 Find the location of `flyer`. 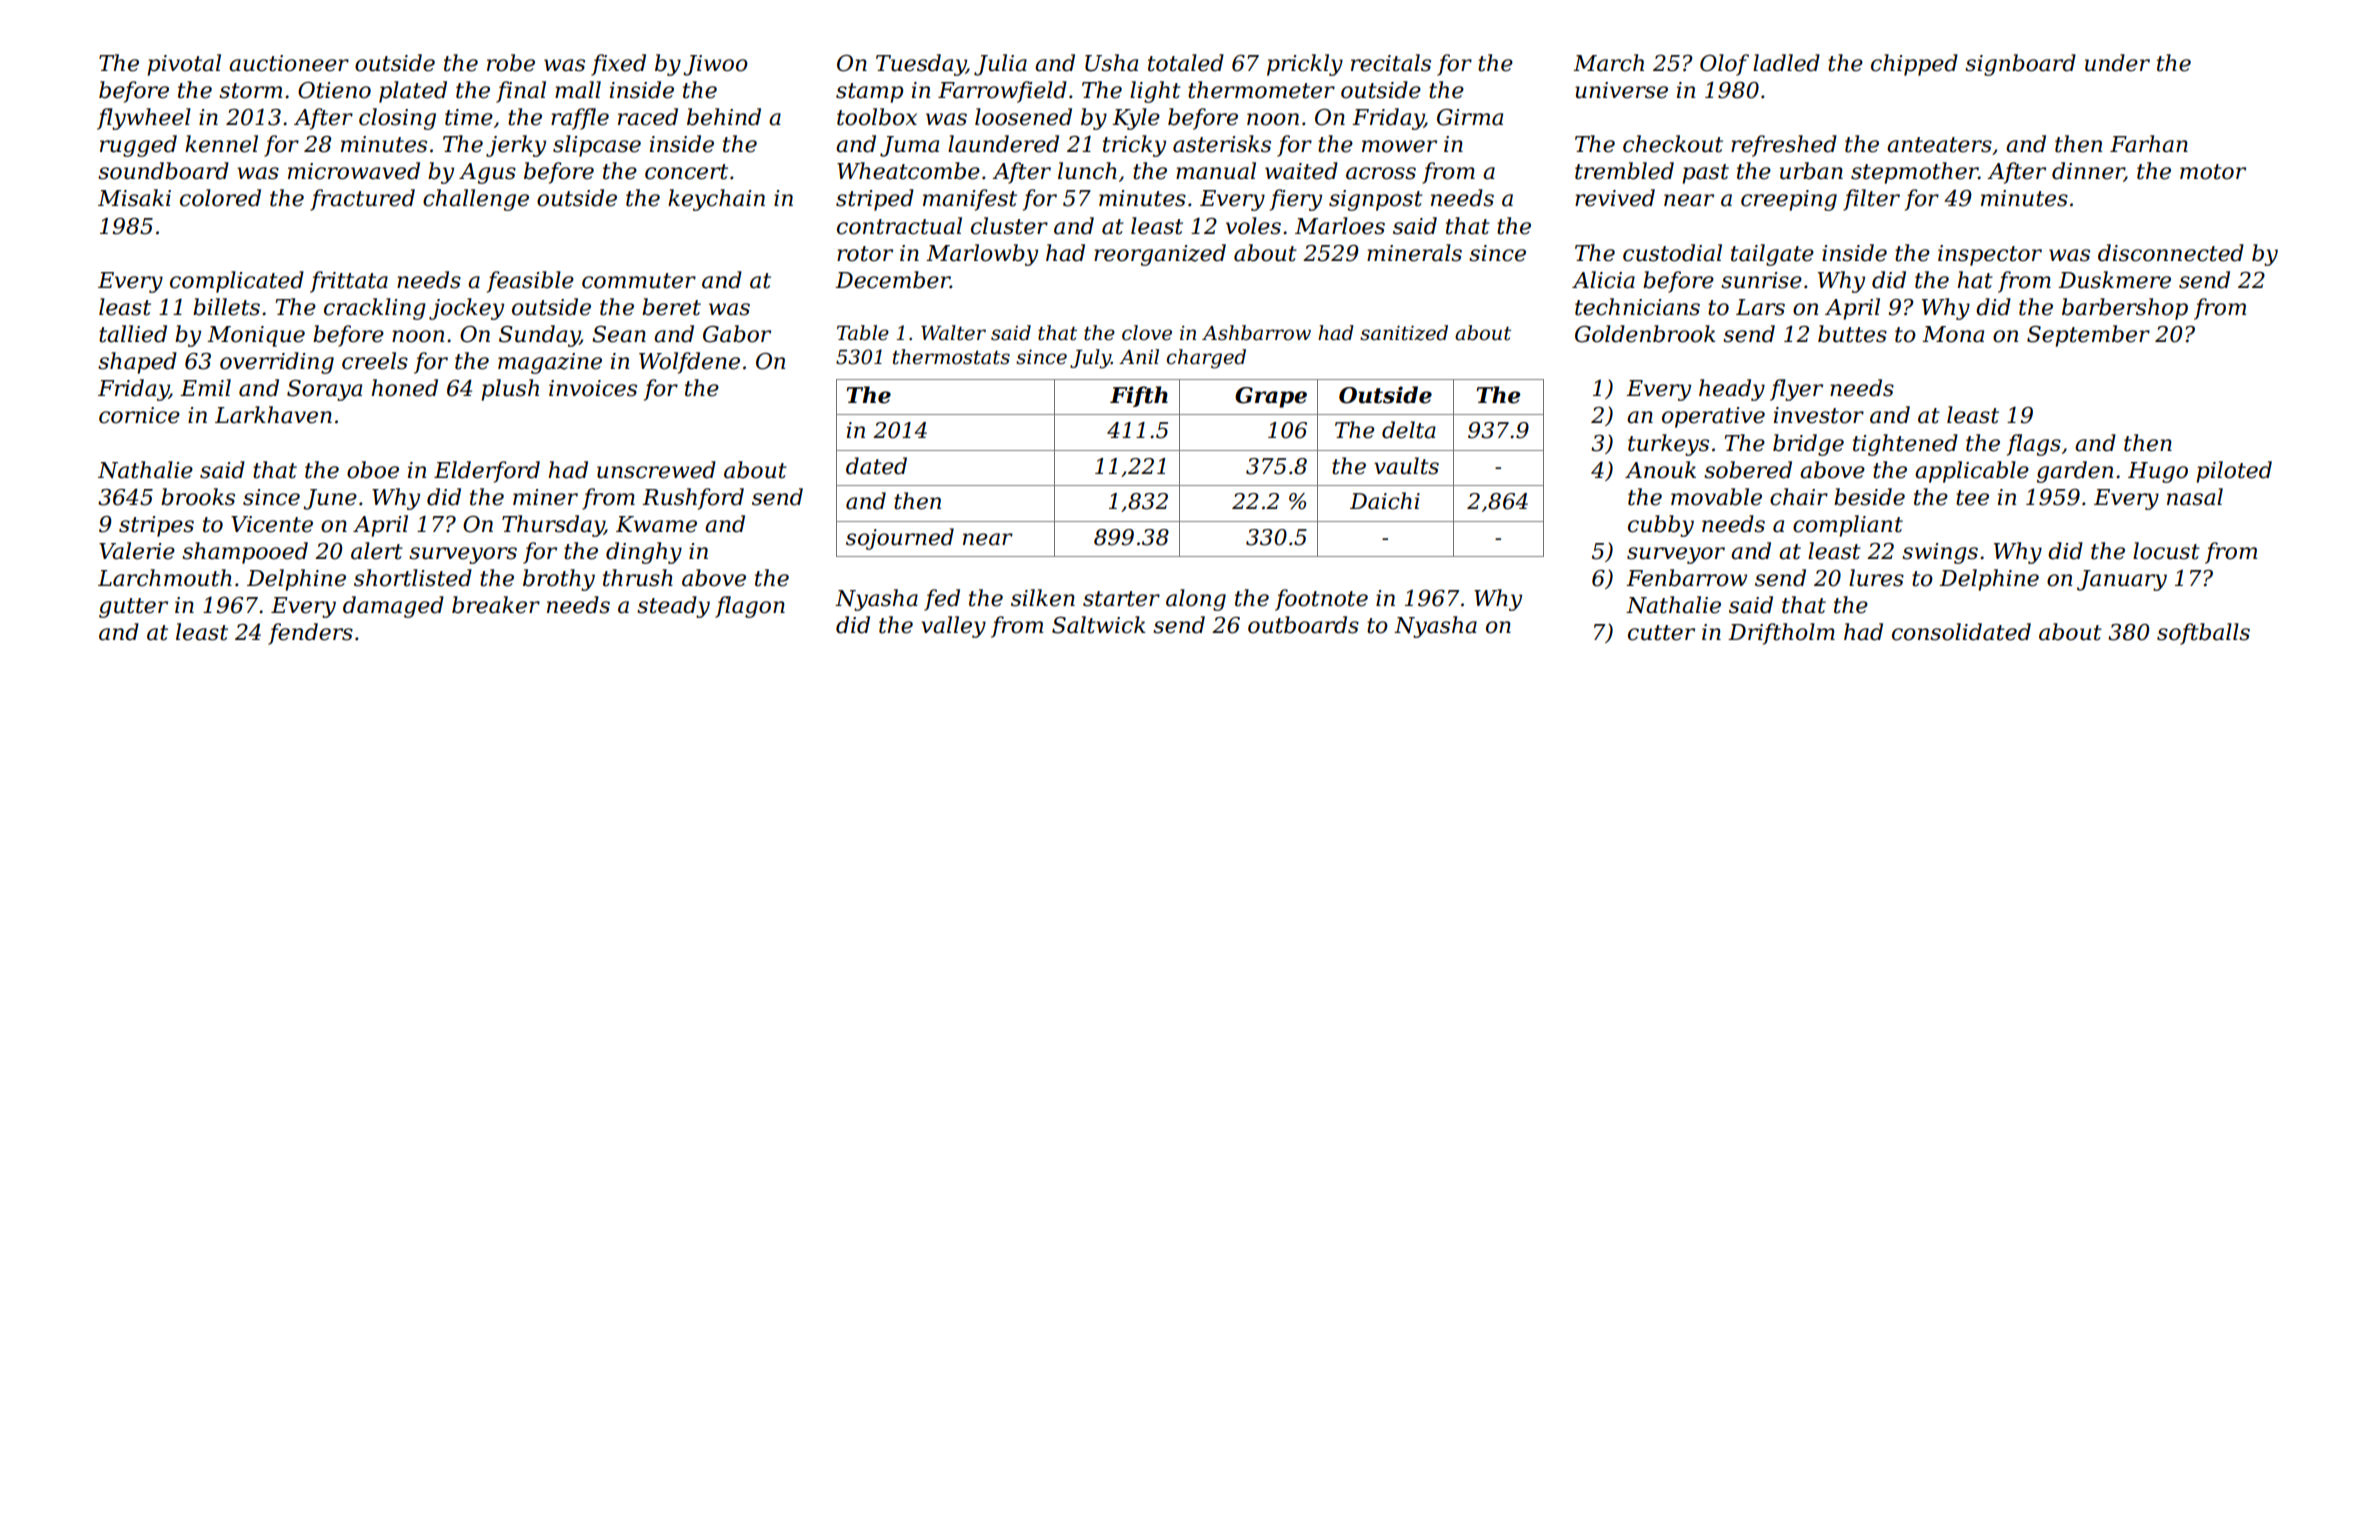

flyer is located at coordinates (1796, 390).
